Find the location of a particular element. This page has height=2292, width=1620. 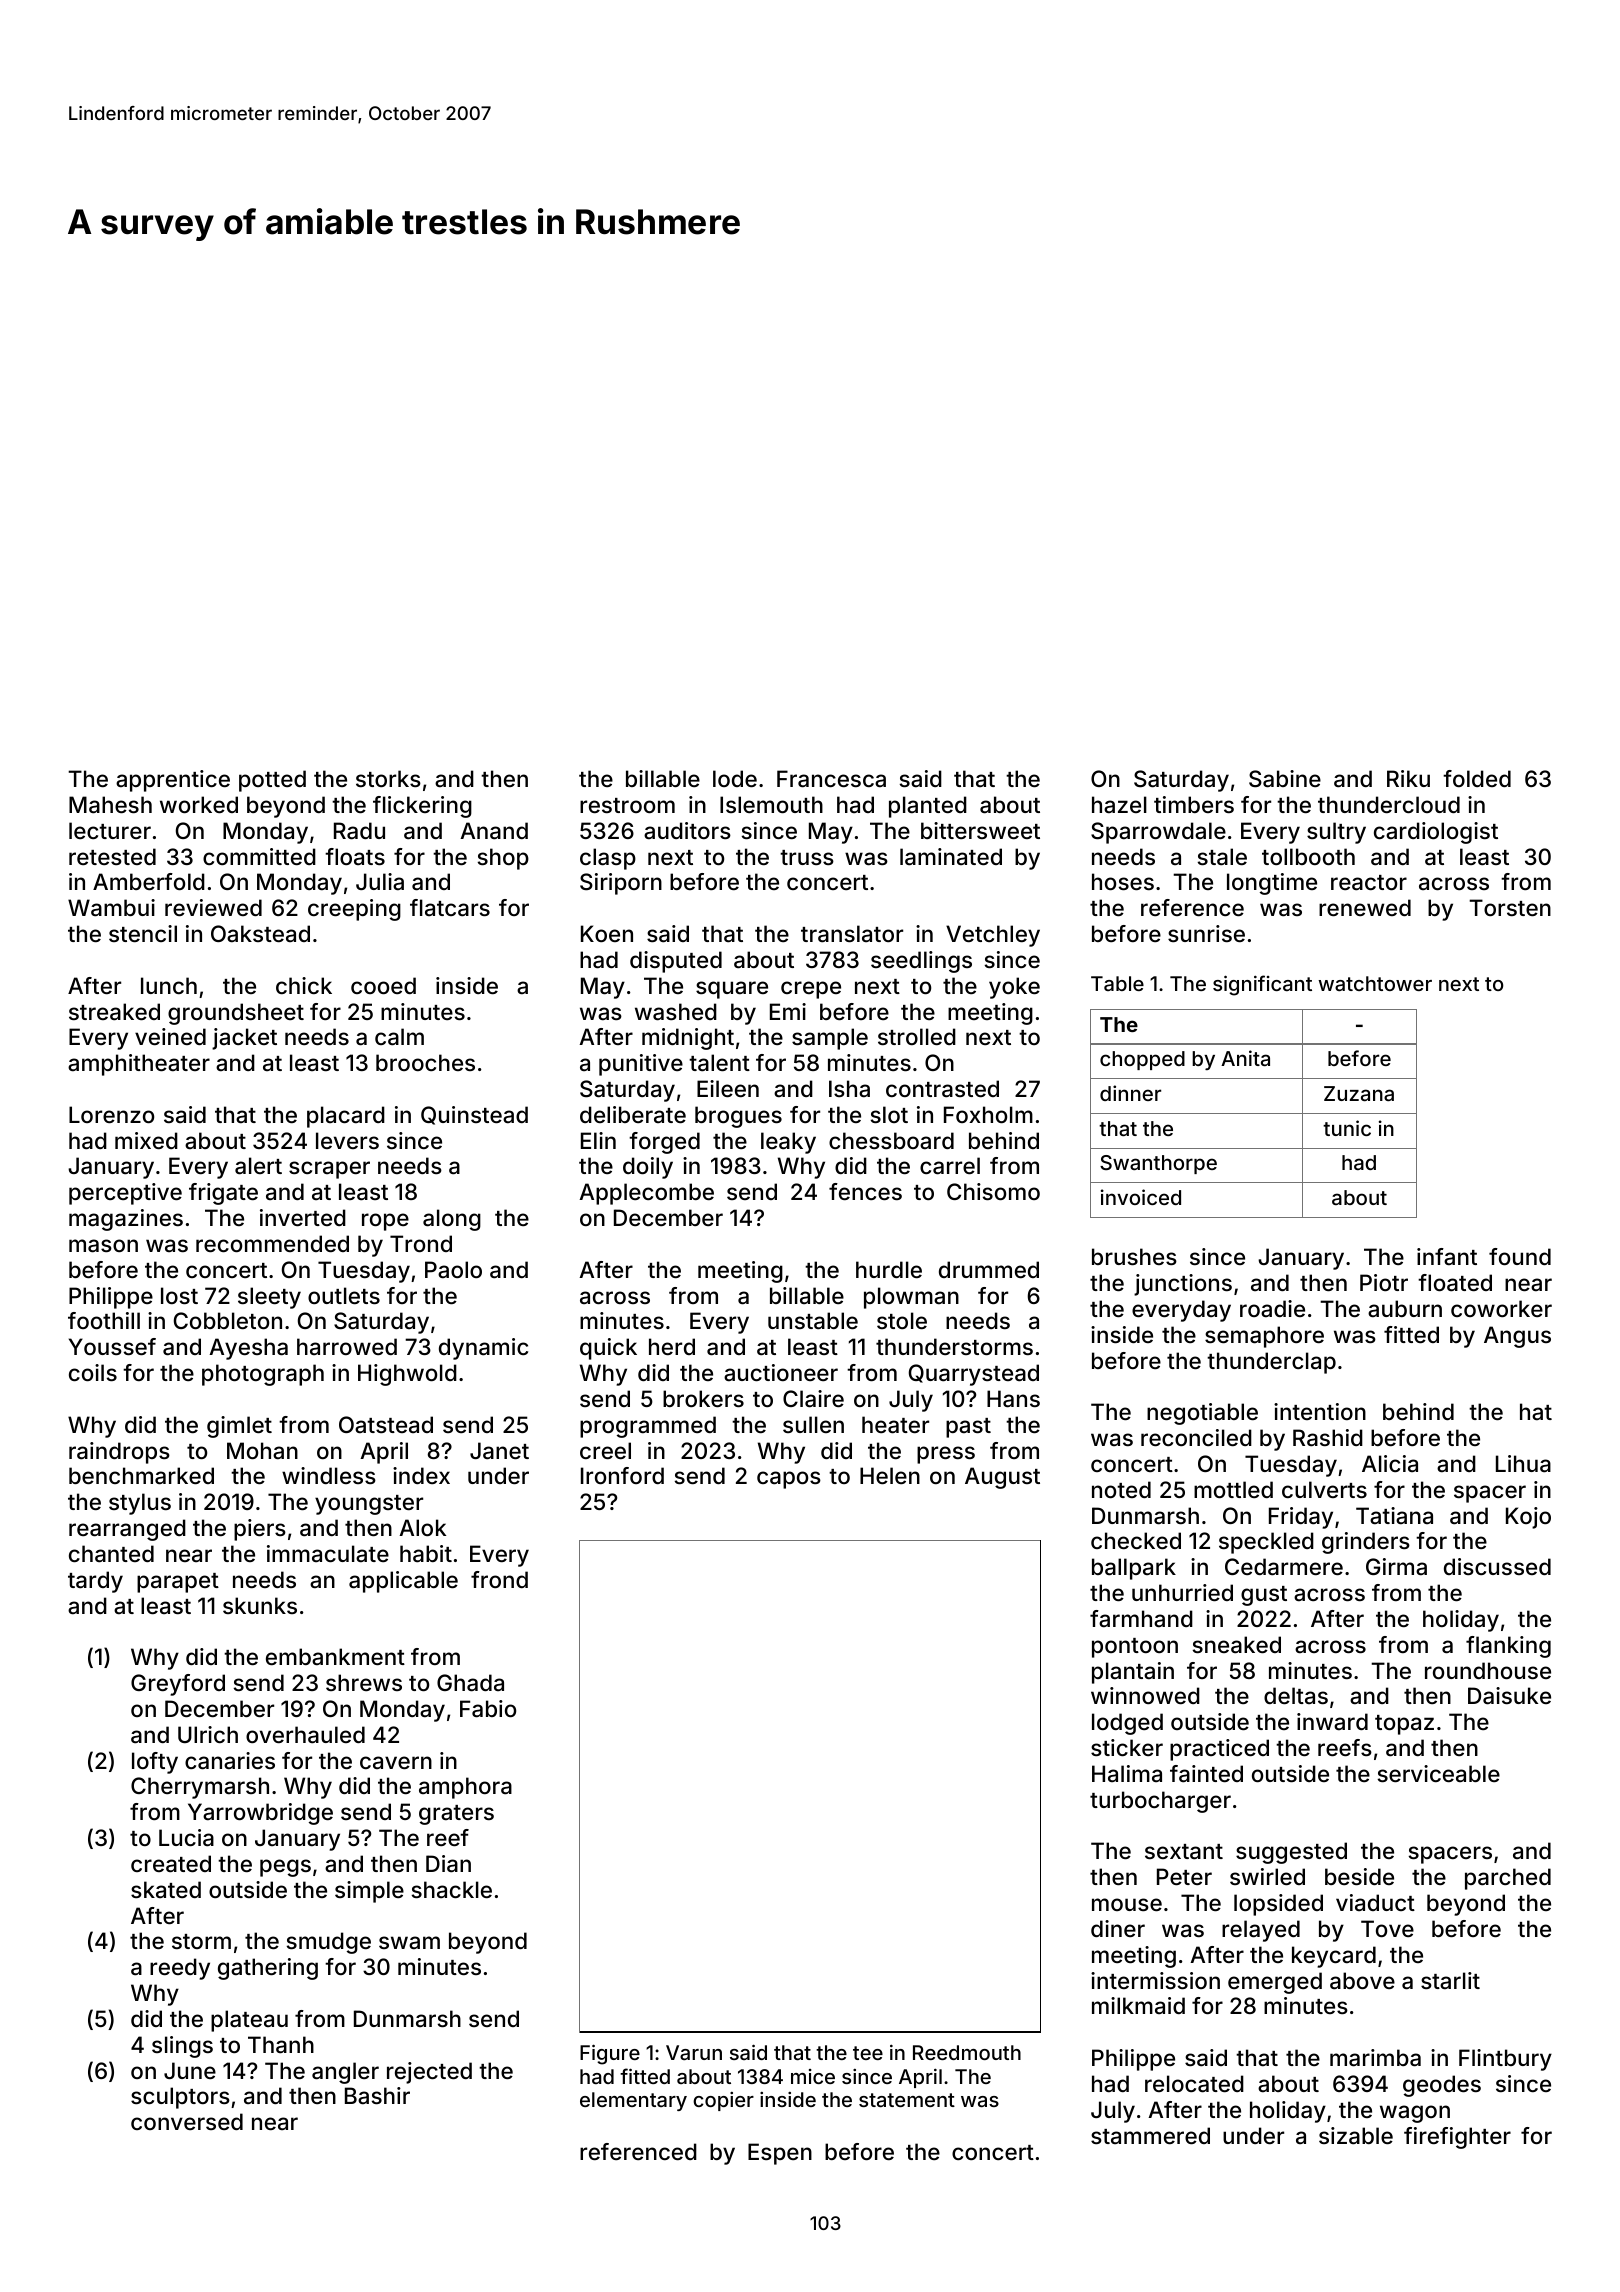

worked is located at coordinates (199, 804).
